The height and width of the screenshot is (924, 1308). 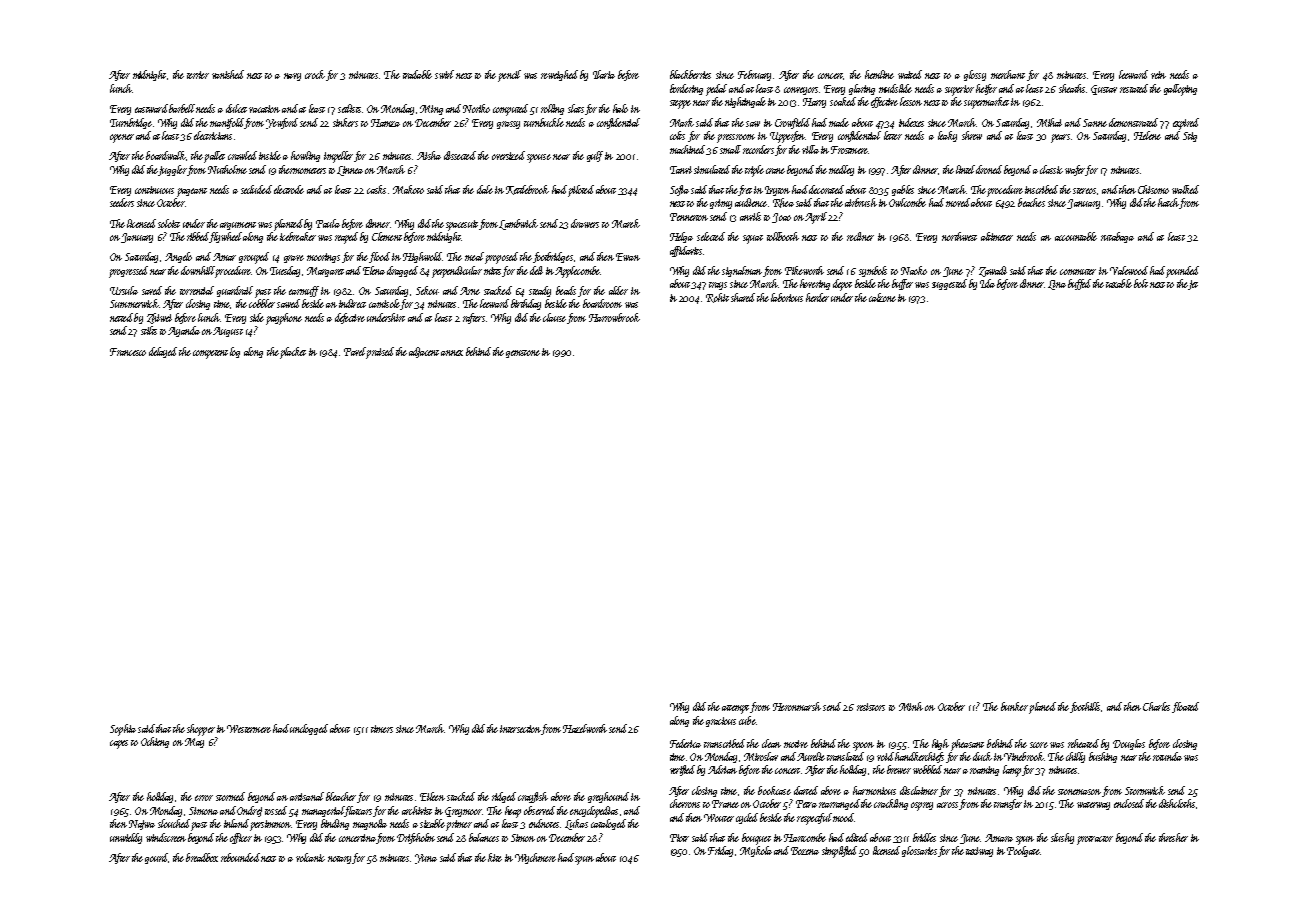 What do you see at coordinates (128, 352) in the screenshot?
I see `Francesco` at bounding box center [128, 352].
